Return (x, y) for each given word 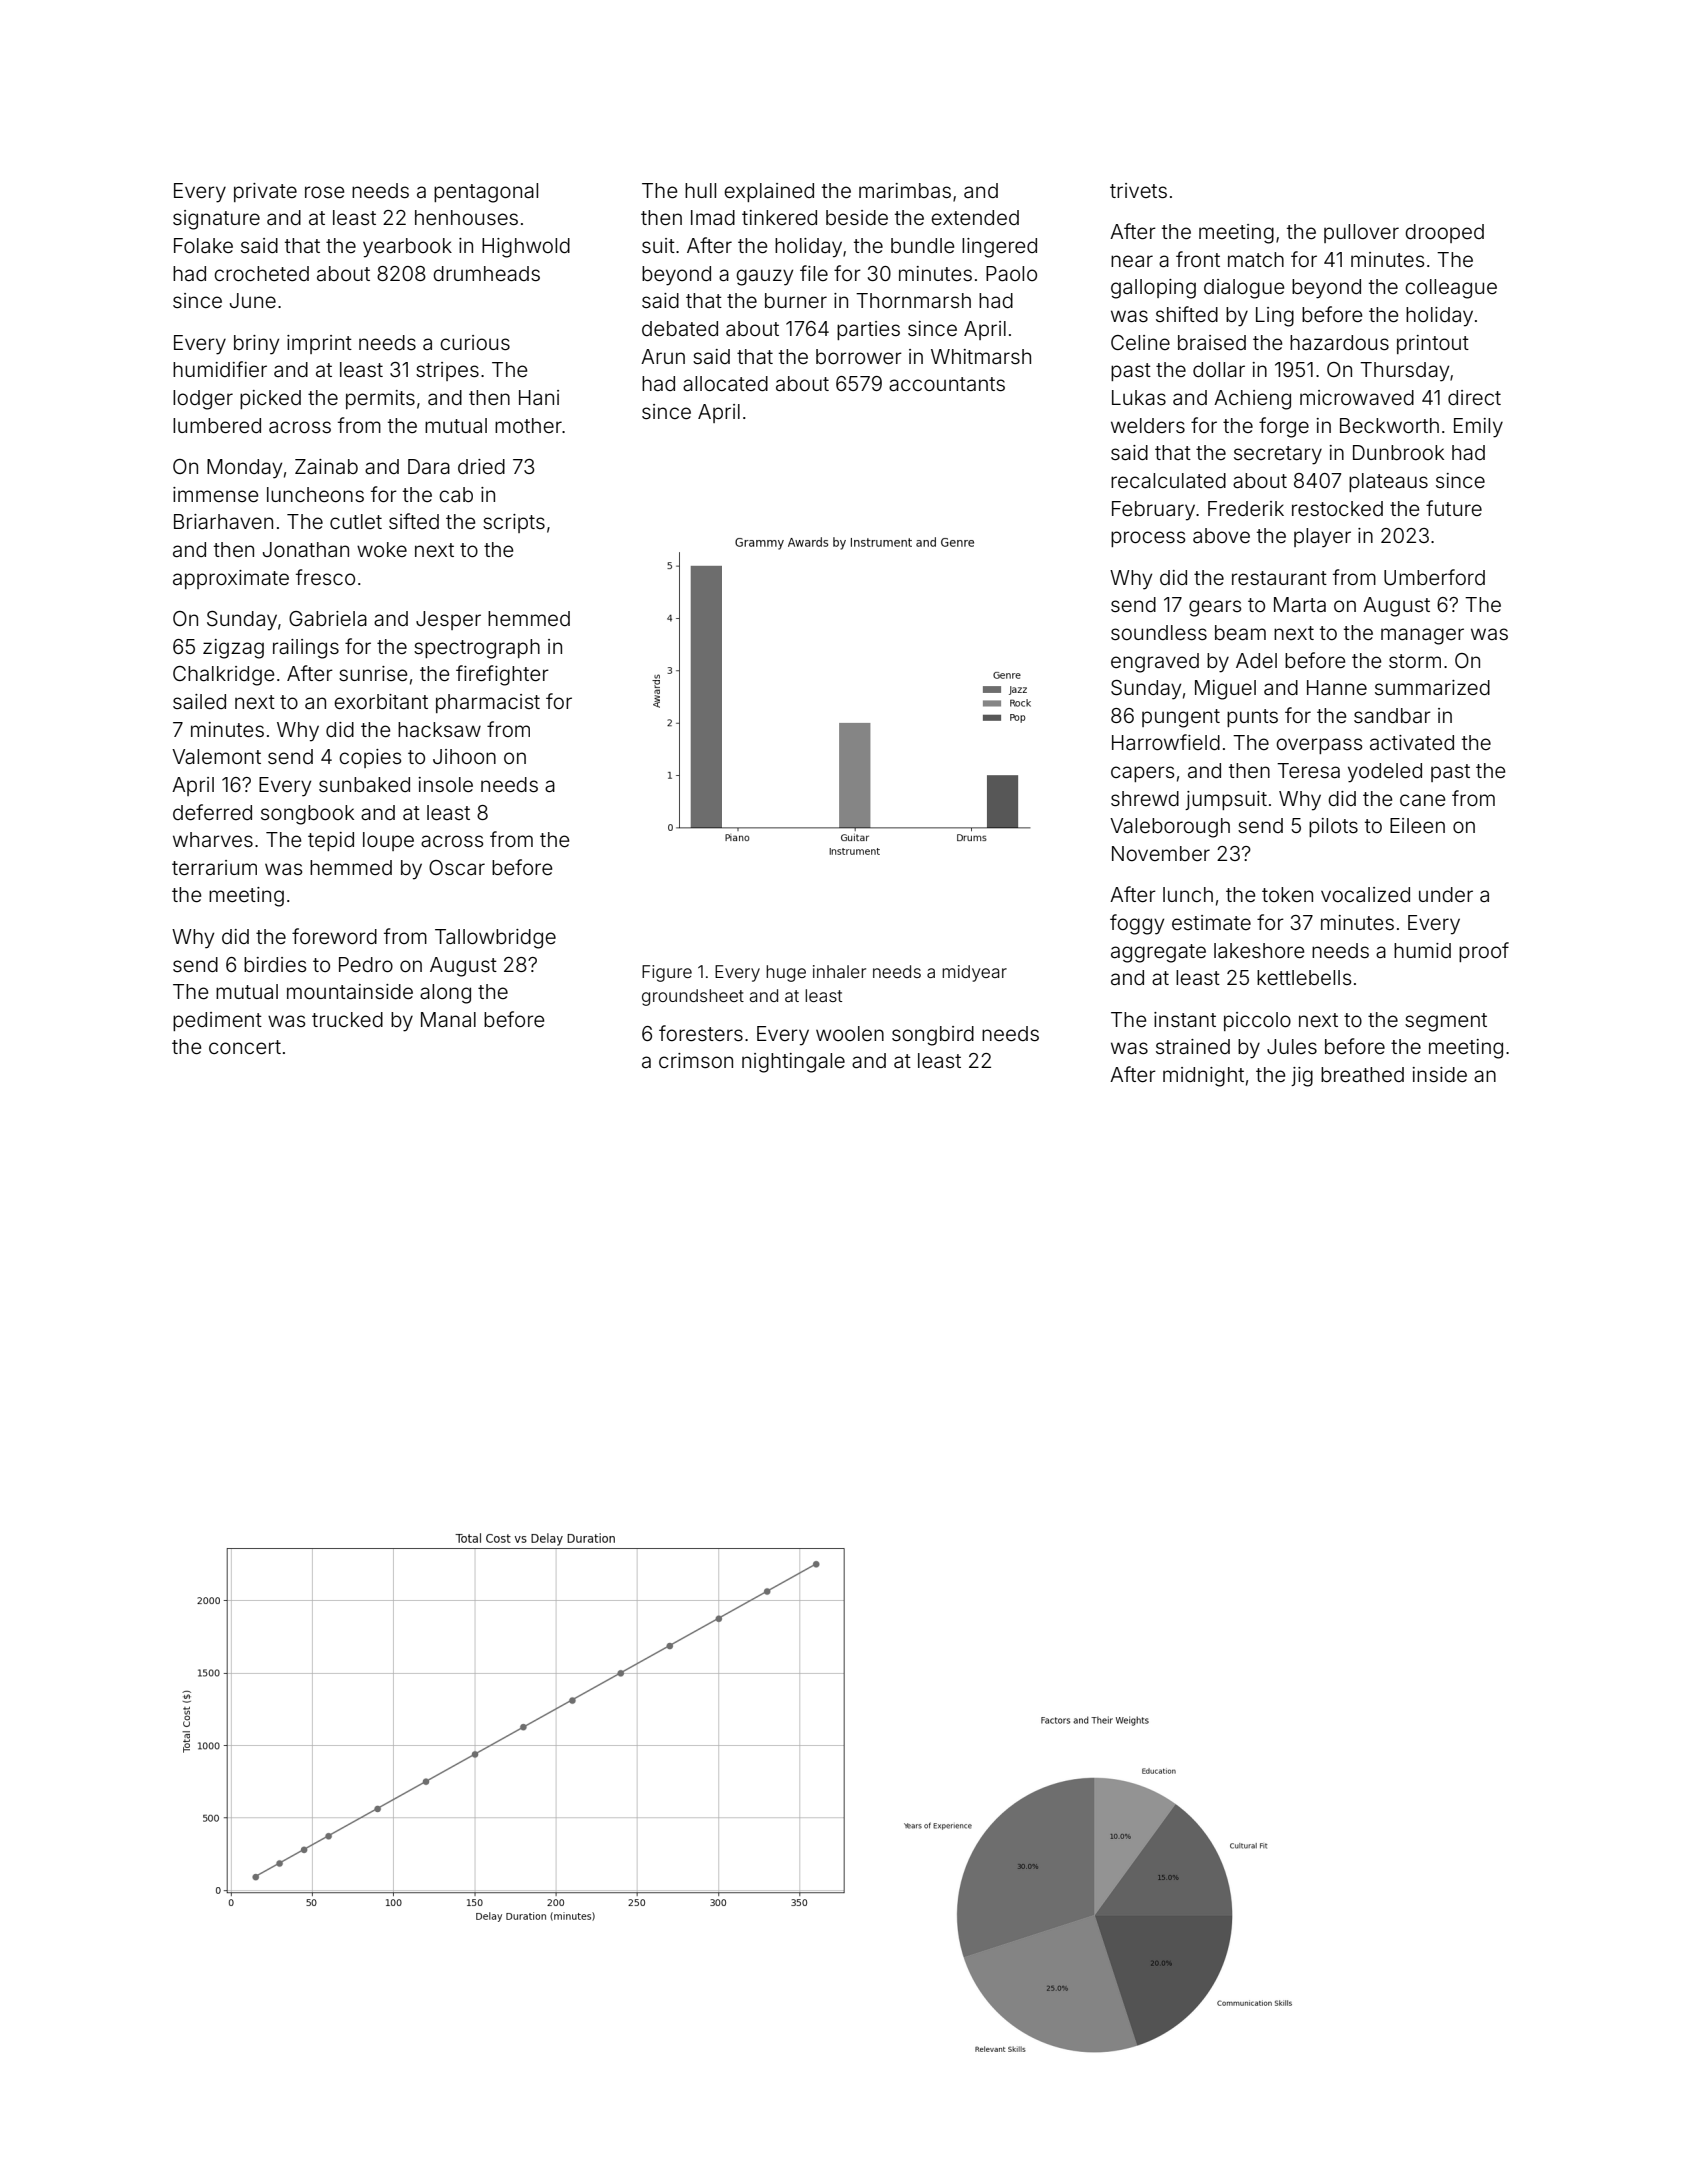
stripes (447, 371)
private (265, 192)
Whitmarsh (981, 356)
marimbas (905, 190)
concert (245, 1047)
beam (1240, 632)
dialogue (1244, 289)
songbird (933, 1036)
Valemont (216, 756)
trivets (1138, 190)
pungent (1181, 718)
